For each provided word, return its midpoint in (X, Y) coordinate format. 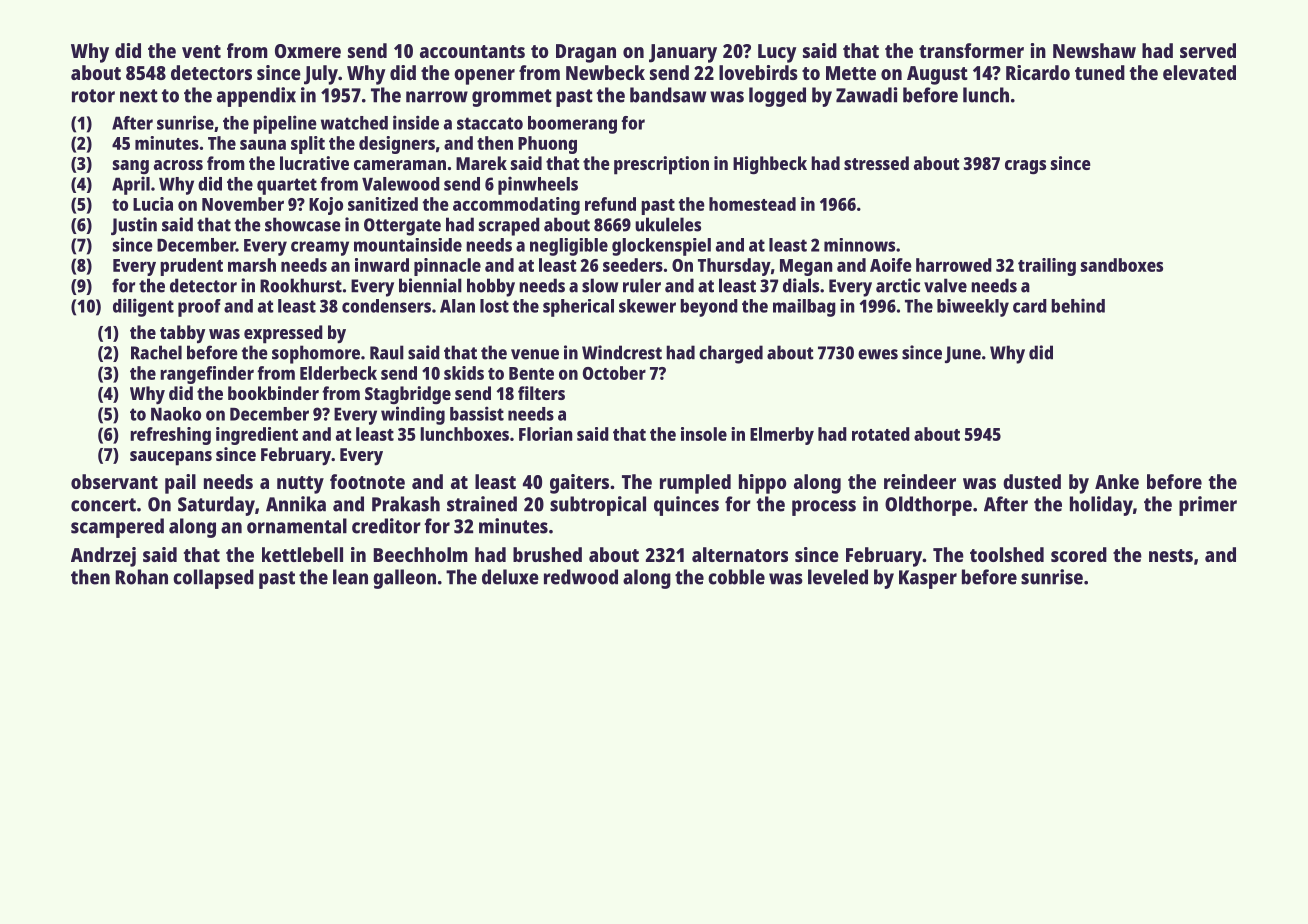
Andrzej (103, 557)
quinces (686, 506)
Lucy (777, 53)
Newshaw (1094, 50)
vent (201, 51)
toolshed (1007, 554)
